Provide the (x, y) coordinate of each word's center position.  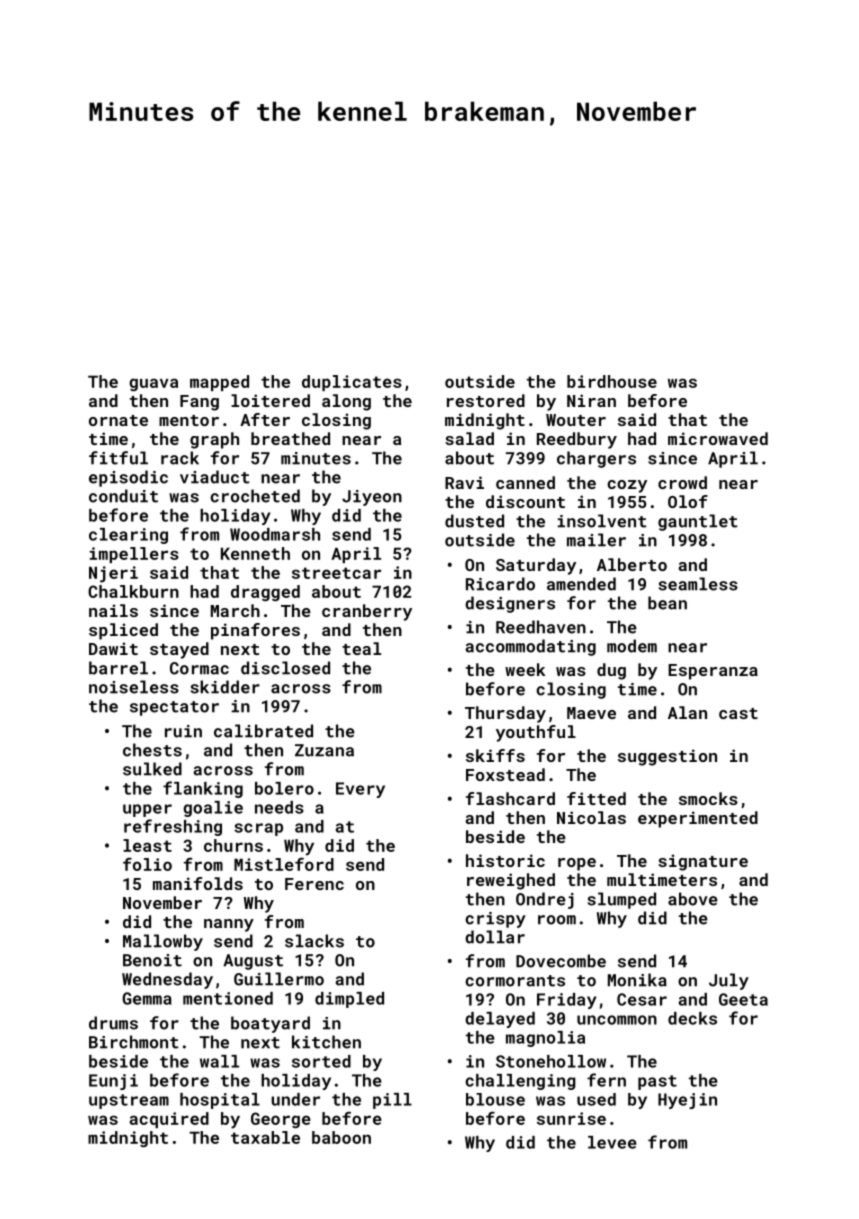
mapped (219, 383)
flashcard (510, 798)
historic (505, 860)
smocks (708, 798)
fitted (596, 798)
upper (147, 810)
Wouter (576, 420)
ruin (183, 731)
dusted (474, 521)
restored (486, 400)
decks (692, 1018)
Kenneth (255, 553)
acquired (169, 1120)
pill (392, 1101)
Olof (688, 501)
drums (113, 1023)
